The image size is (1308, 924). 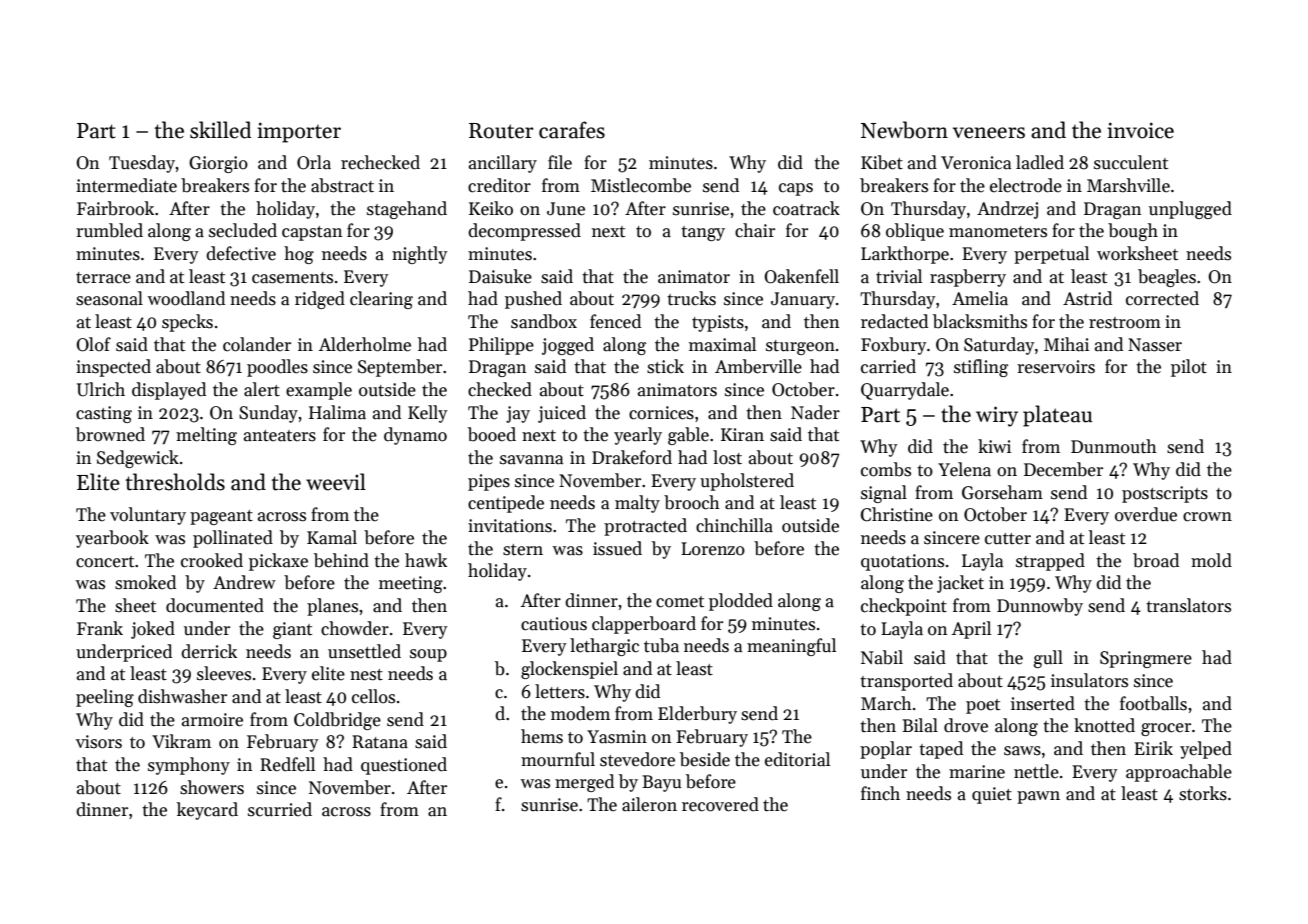 I want to click on Sedgewick, so click(x=138, y=459).
